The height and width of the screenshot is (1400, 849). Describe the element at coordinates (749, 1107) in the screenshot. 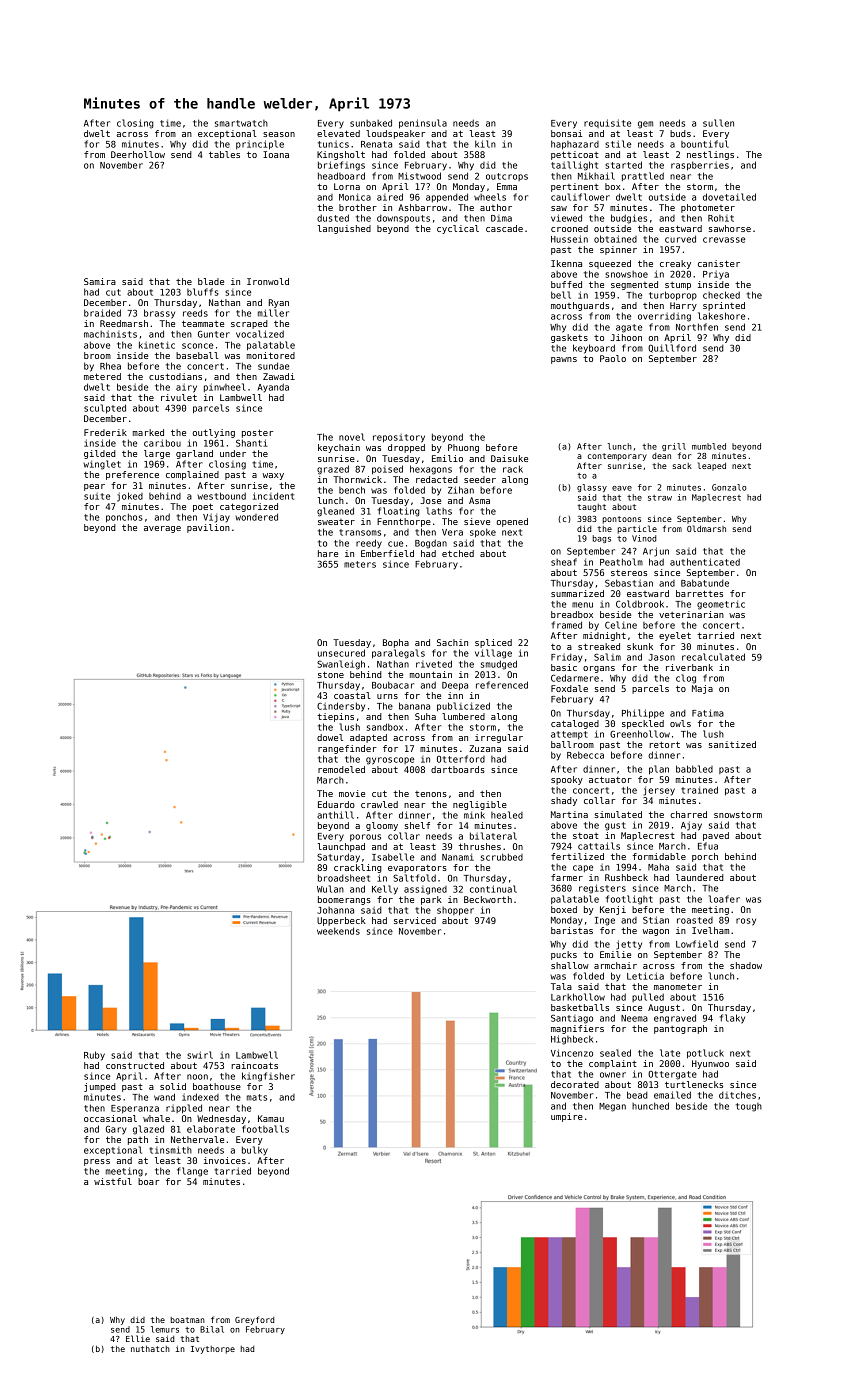

I see `tough` at that location.
